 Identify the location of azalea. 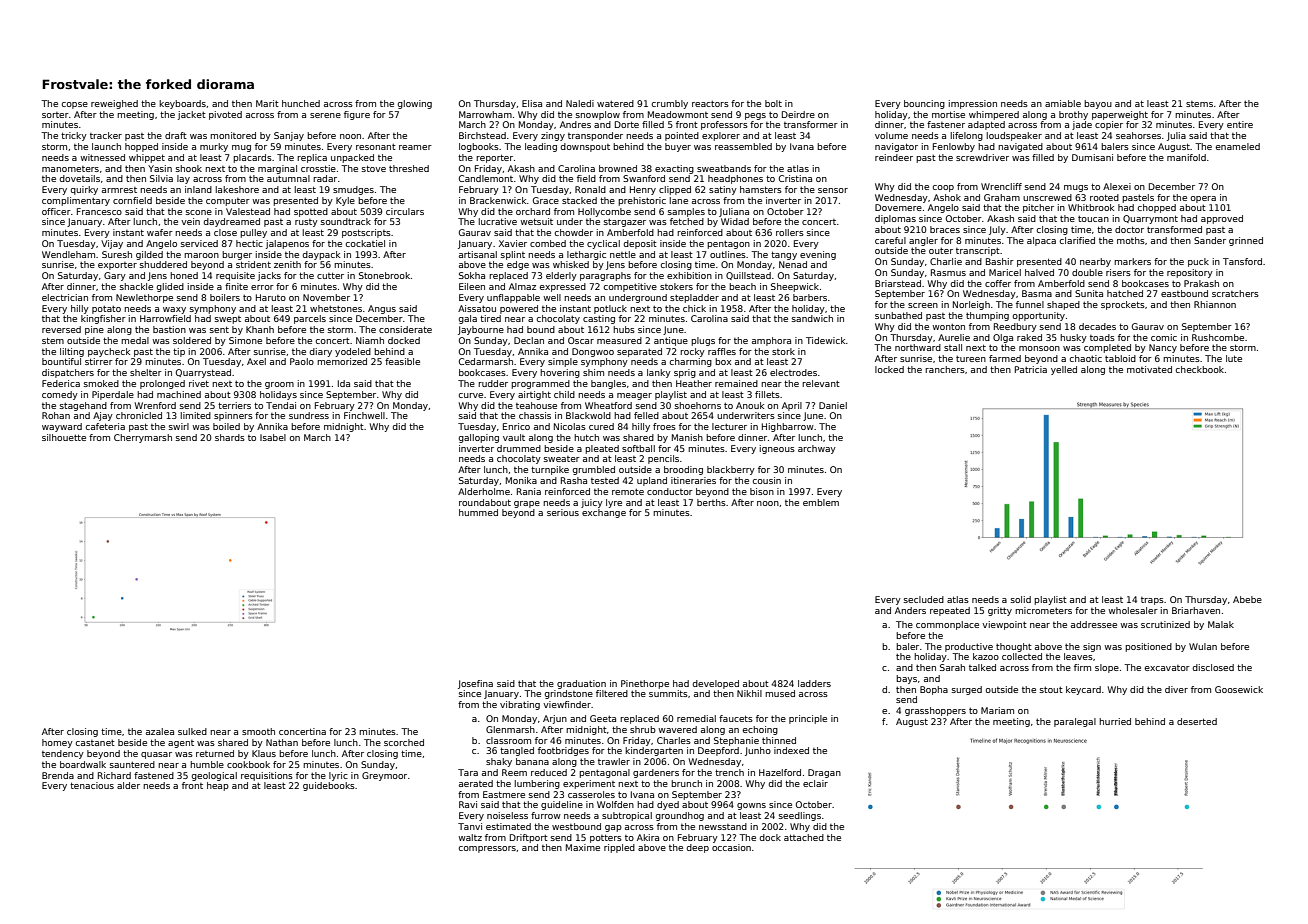
(160, 731).
